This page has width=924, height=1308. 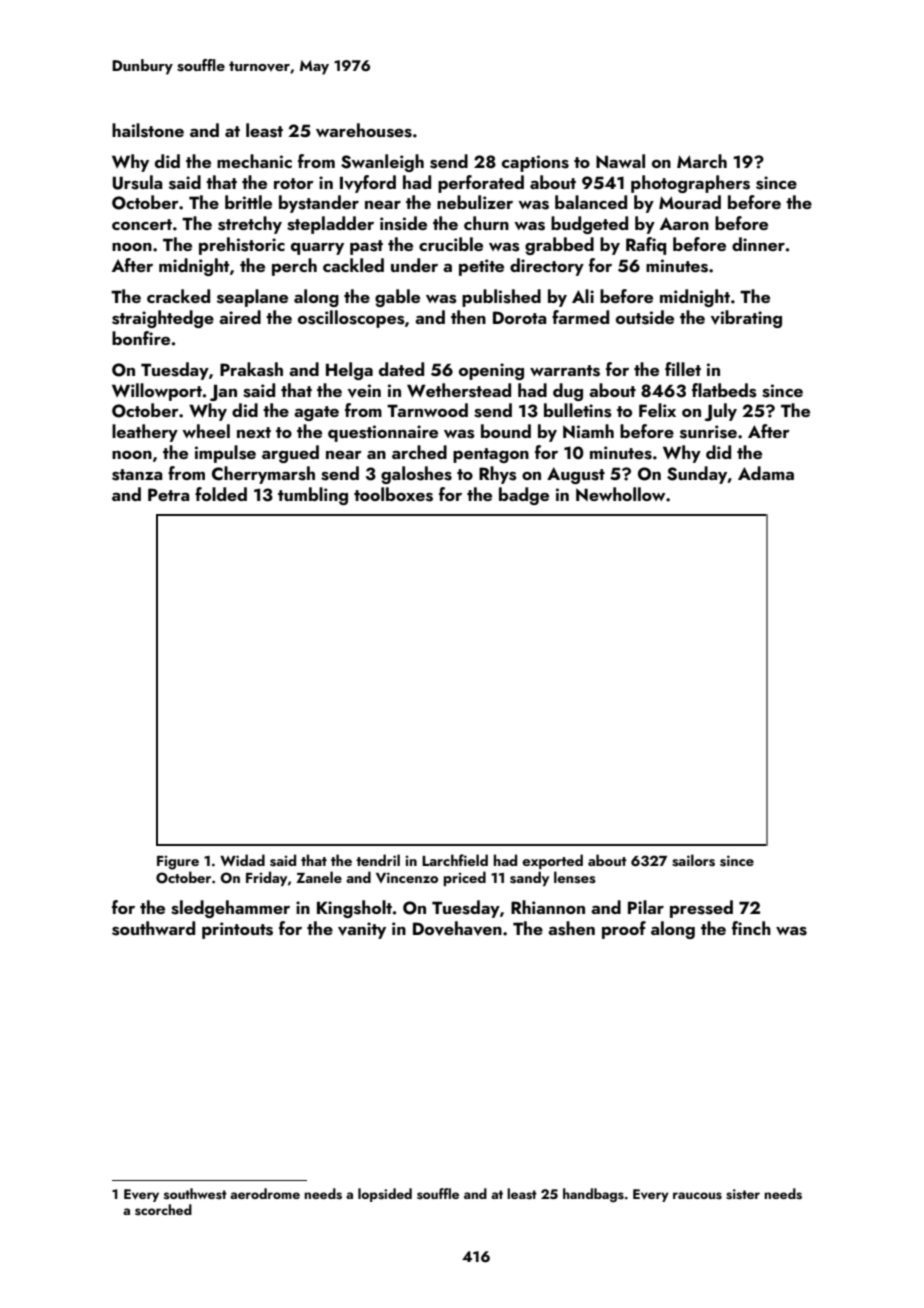 I want to click on Felix, so click(x=657, y=410).
